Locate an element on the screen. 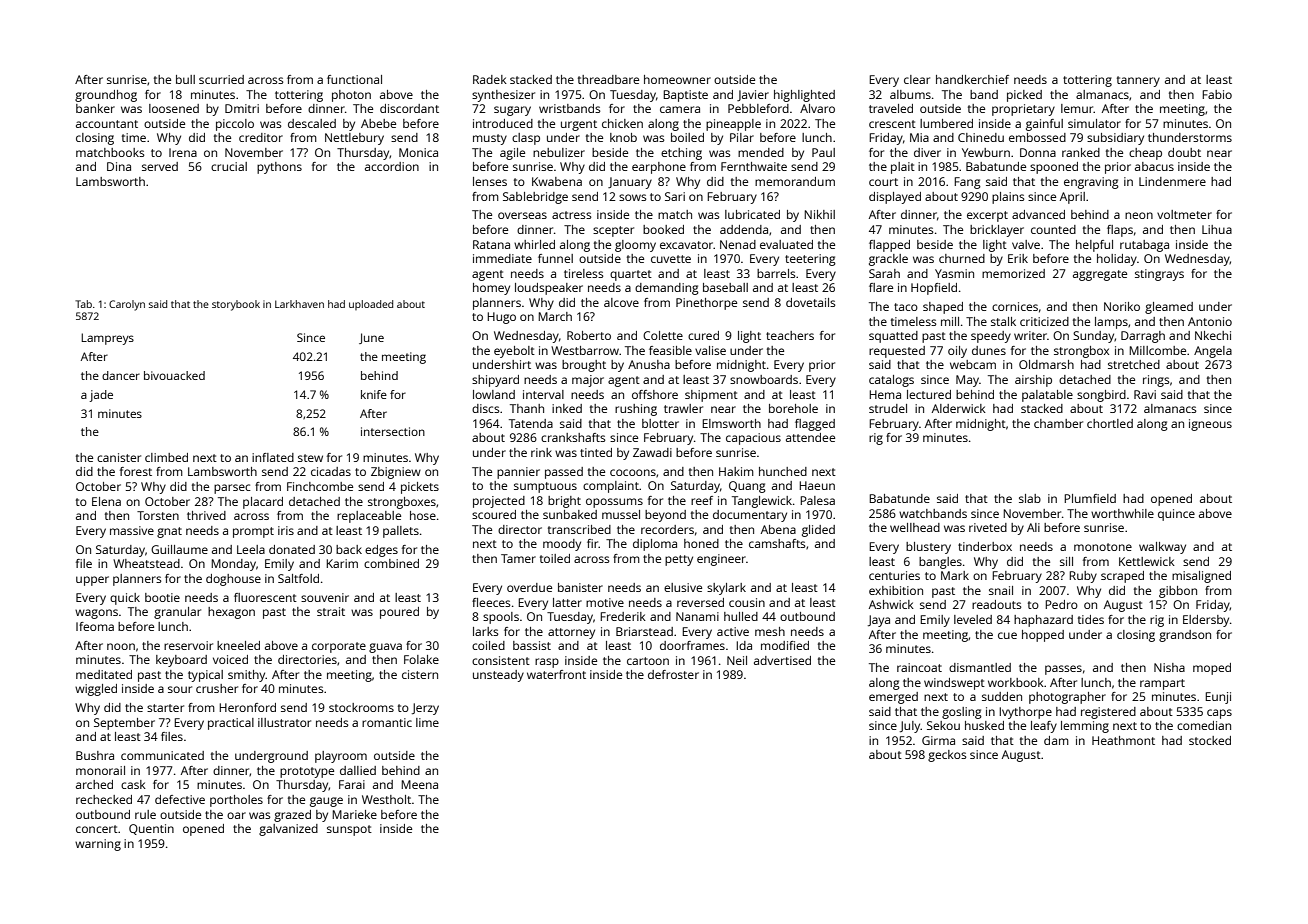  glided is located at coordinates (818, 531).
